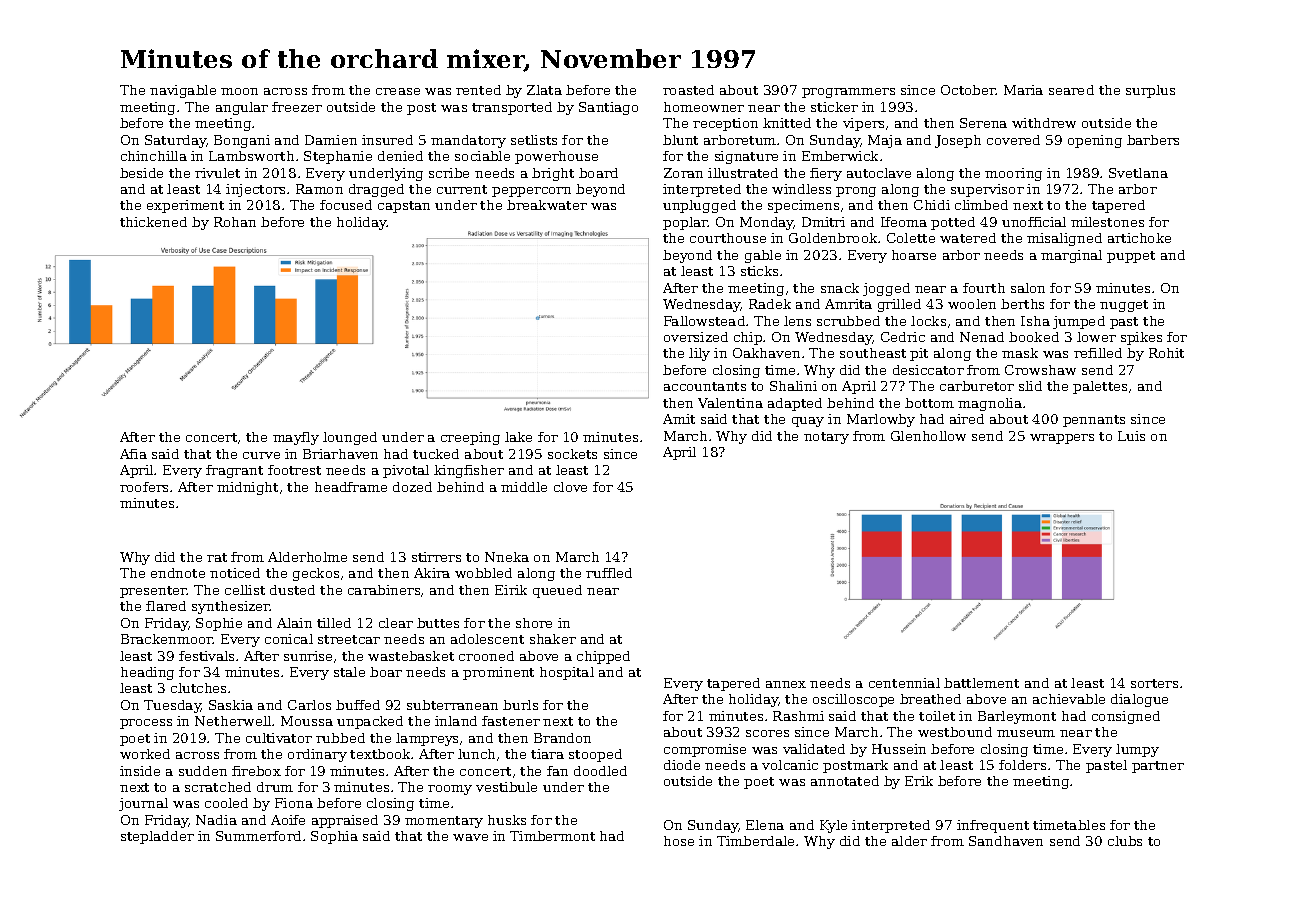 The width and height of the screenshot is (1308, 924). What do you see at coordinates (1023, 90) in the screenshot?
I see `Maria` at bounding box center [1023, 90].
